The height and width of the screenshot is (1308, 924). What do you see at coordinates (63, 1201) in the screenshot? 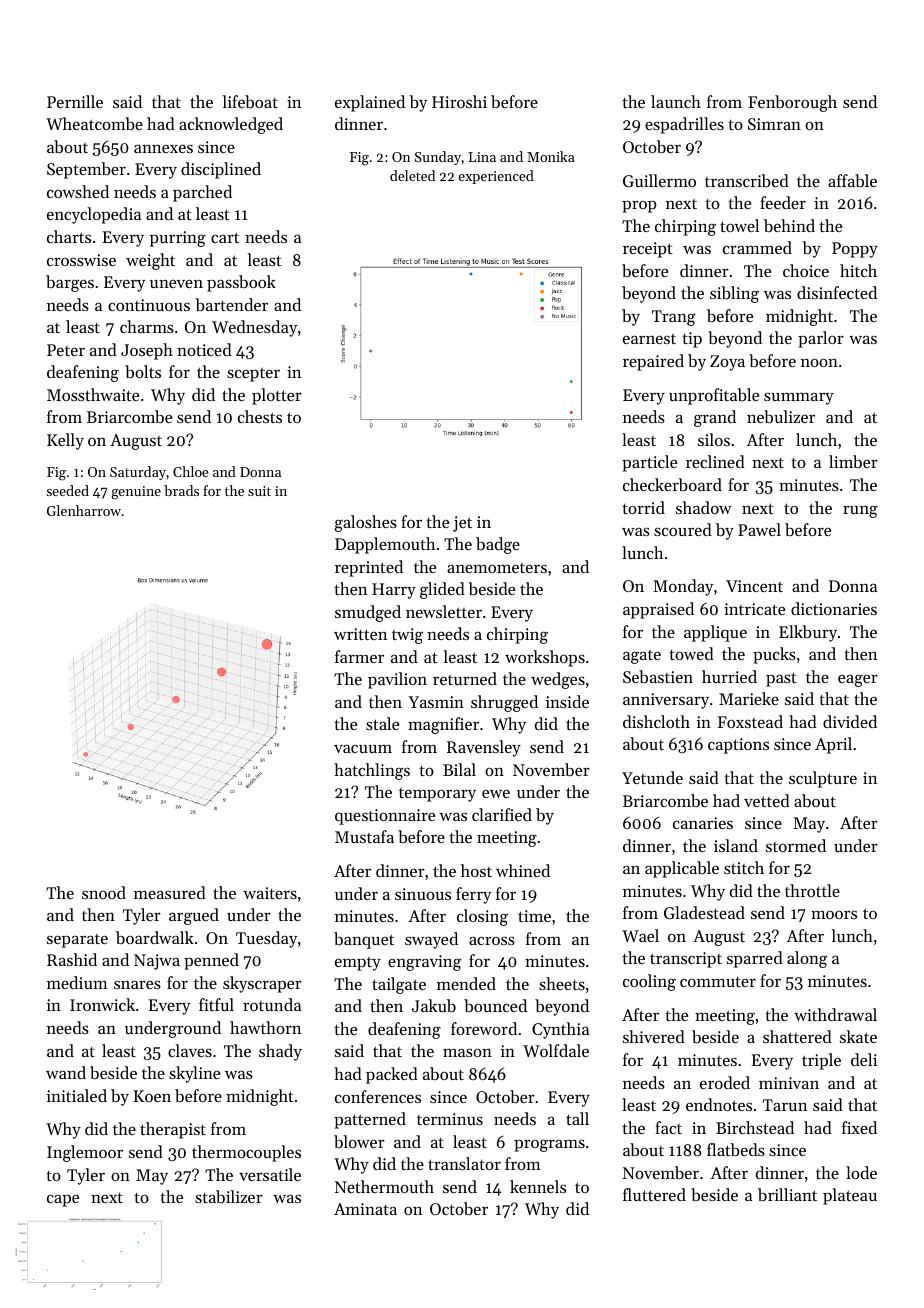
I see `cape` at bounding box center [63, 1201].
